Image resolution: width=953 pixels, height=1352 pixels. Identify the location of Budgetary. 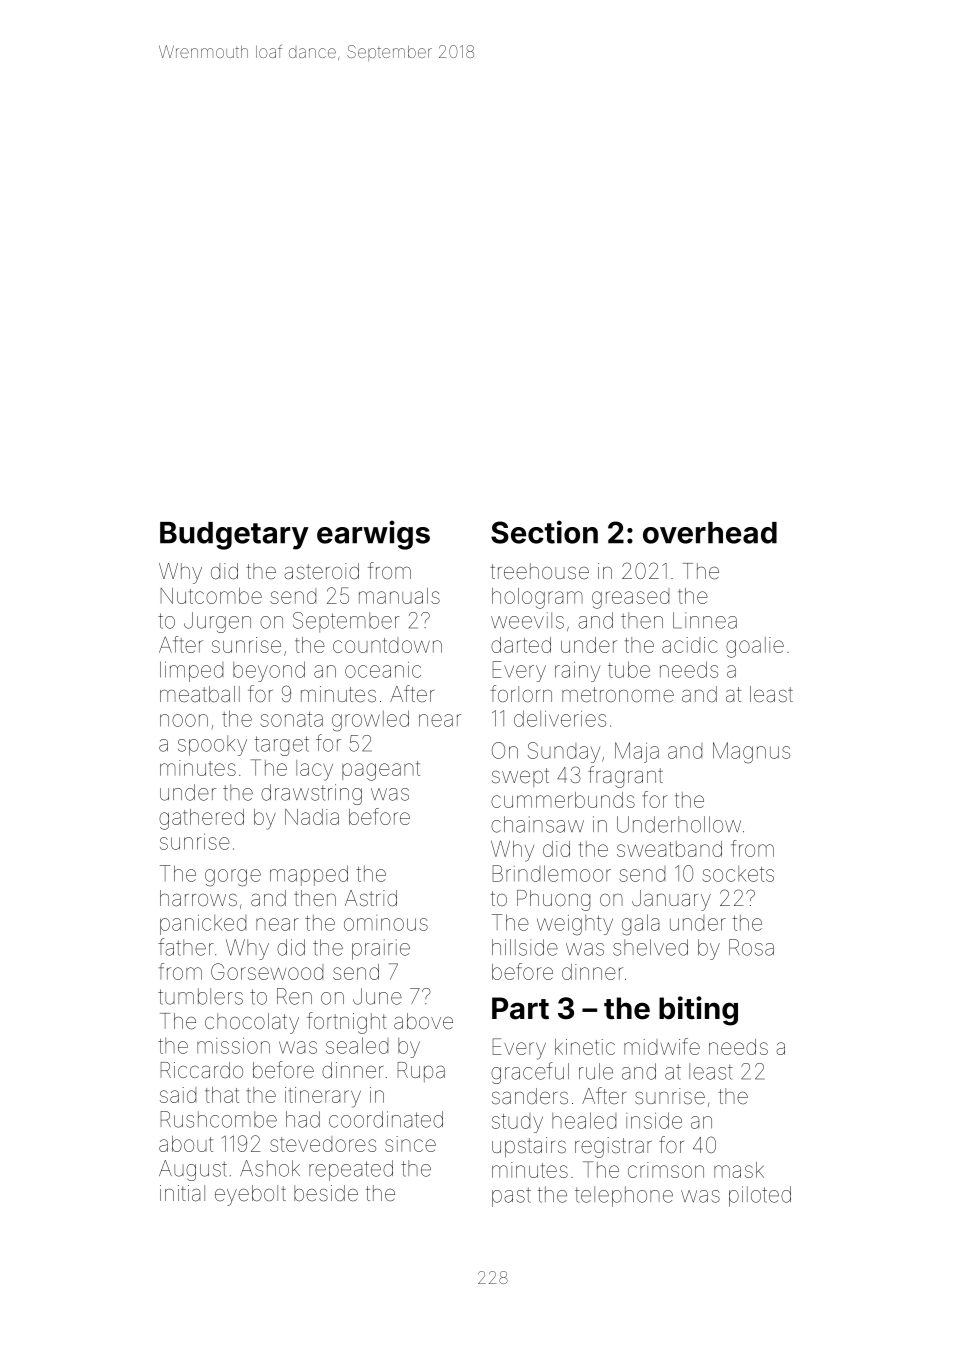
(234, 536).
